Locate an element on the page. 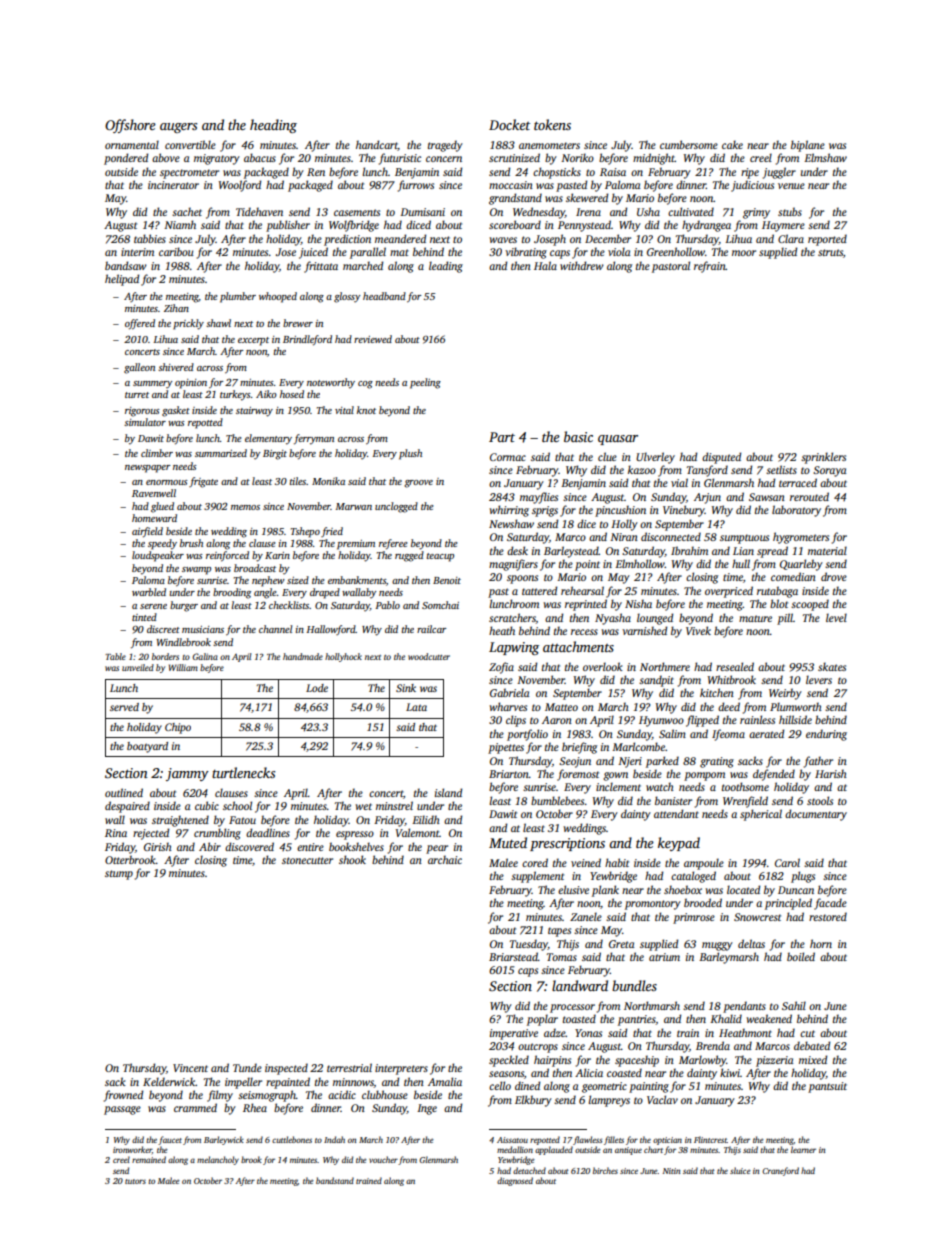  tutors is located at coordinates (135, 1181).
